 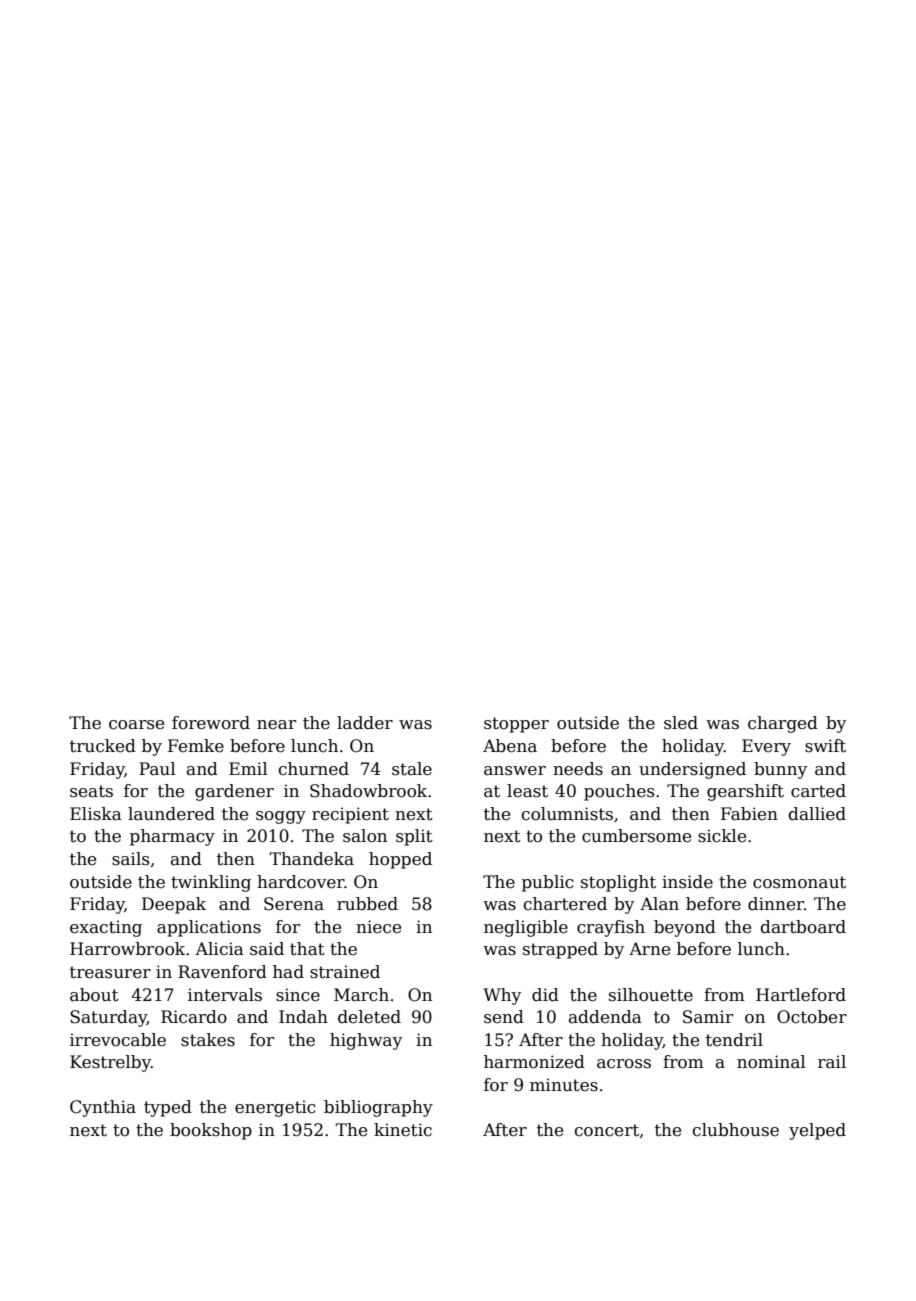 What do you see at coordinates (276, 725) in the screenshot?
I see `near` at bounding box center [276, 725].
